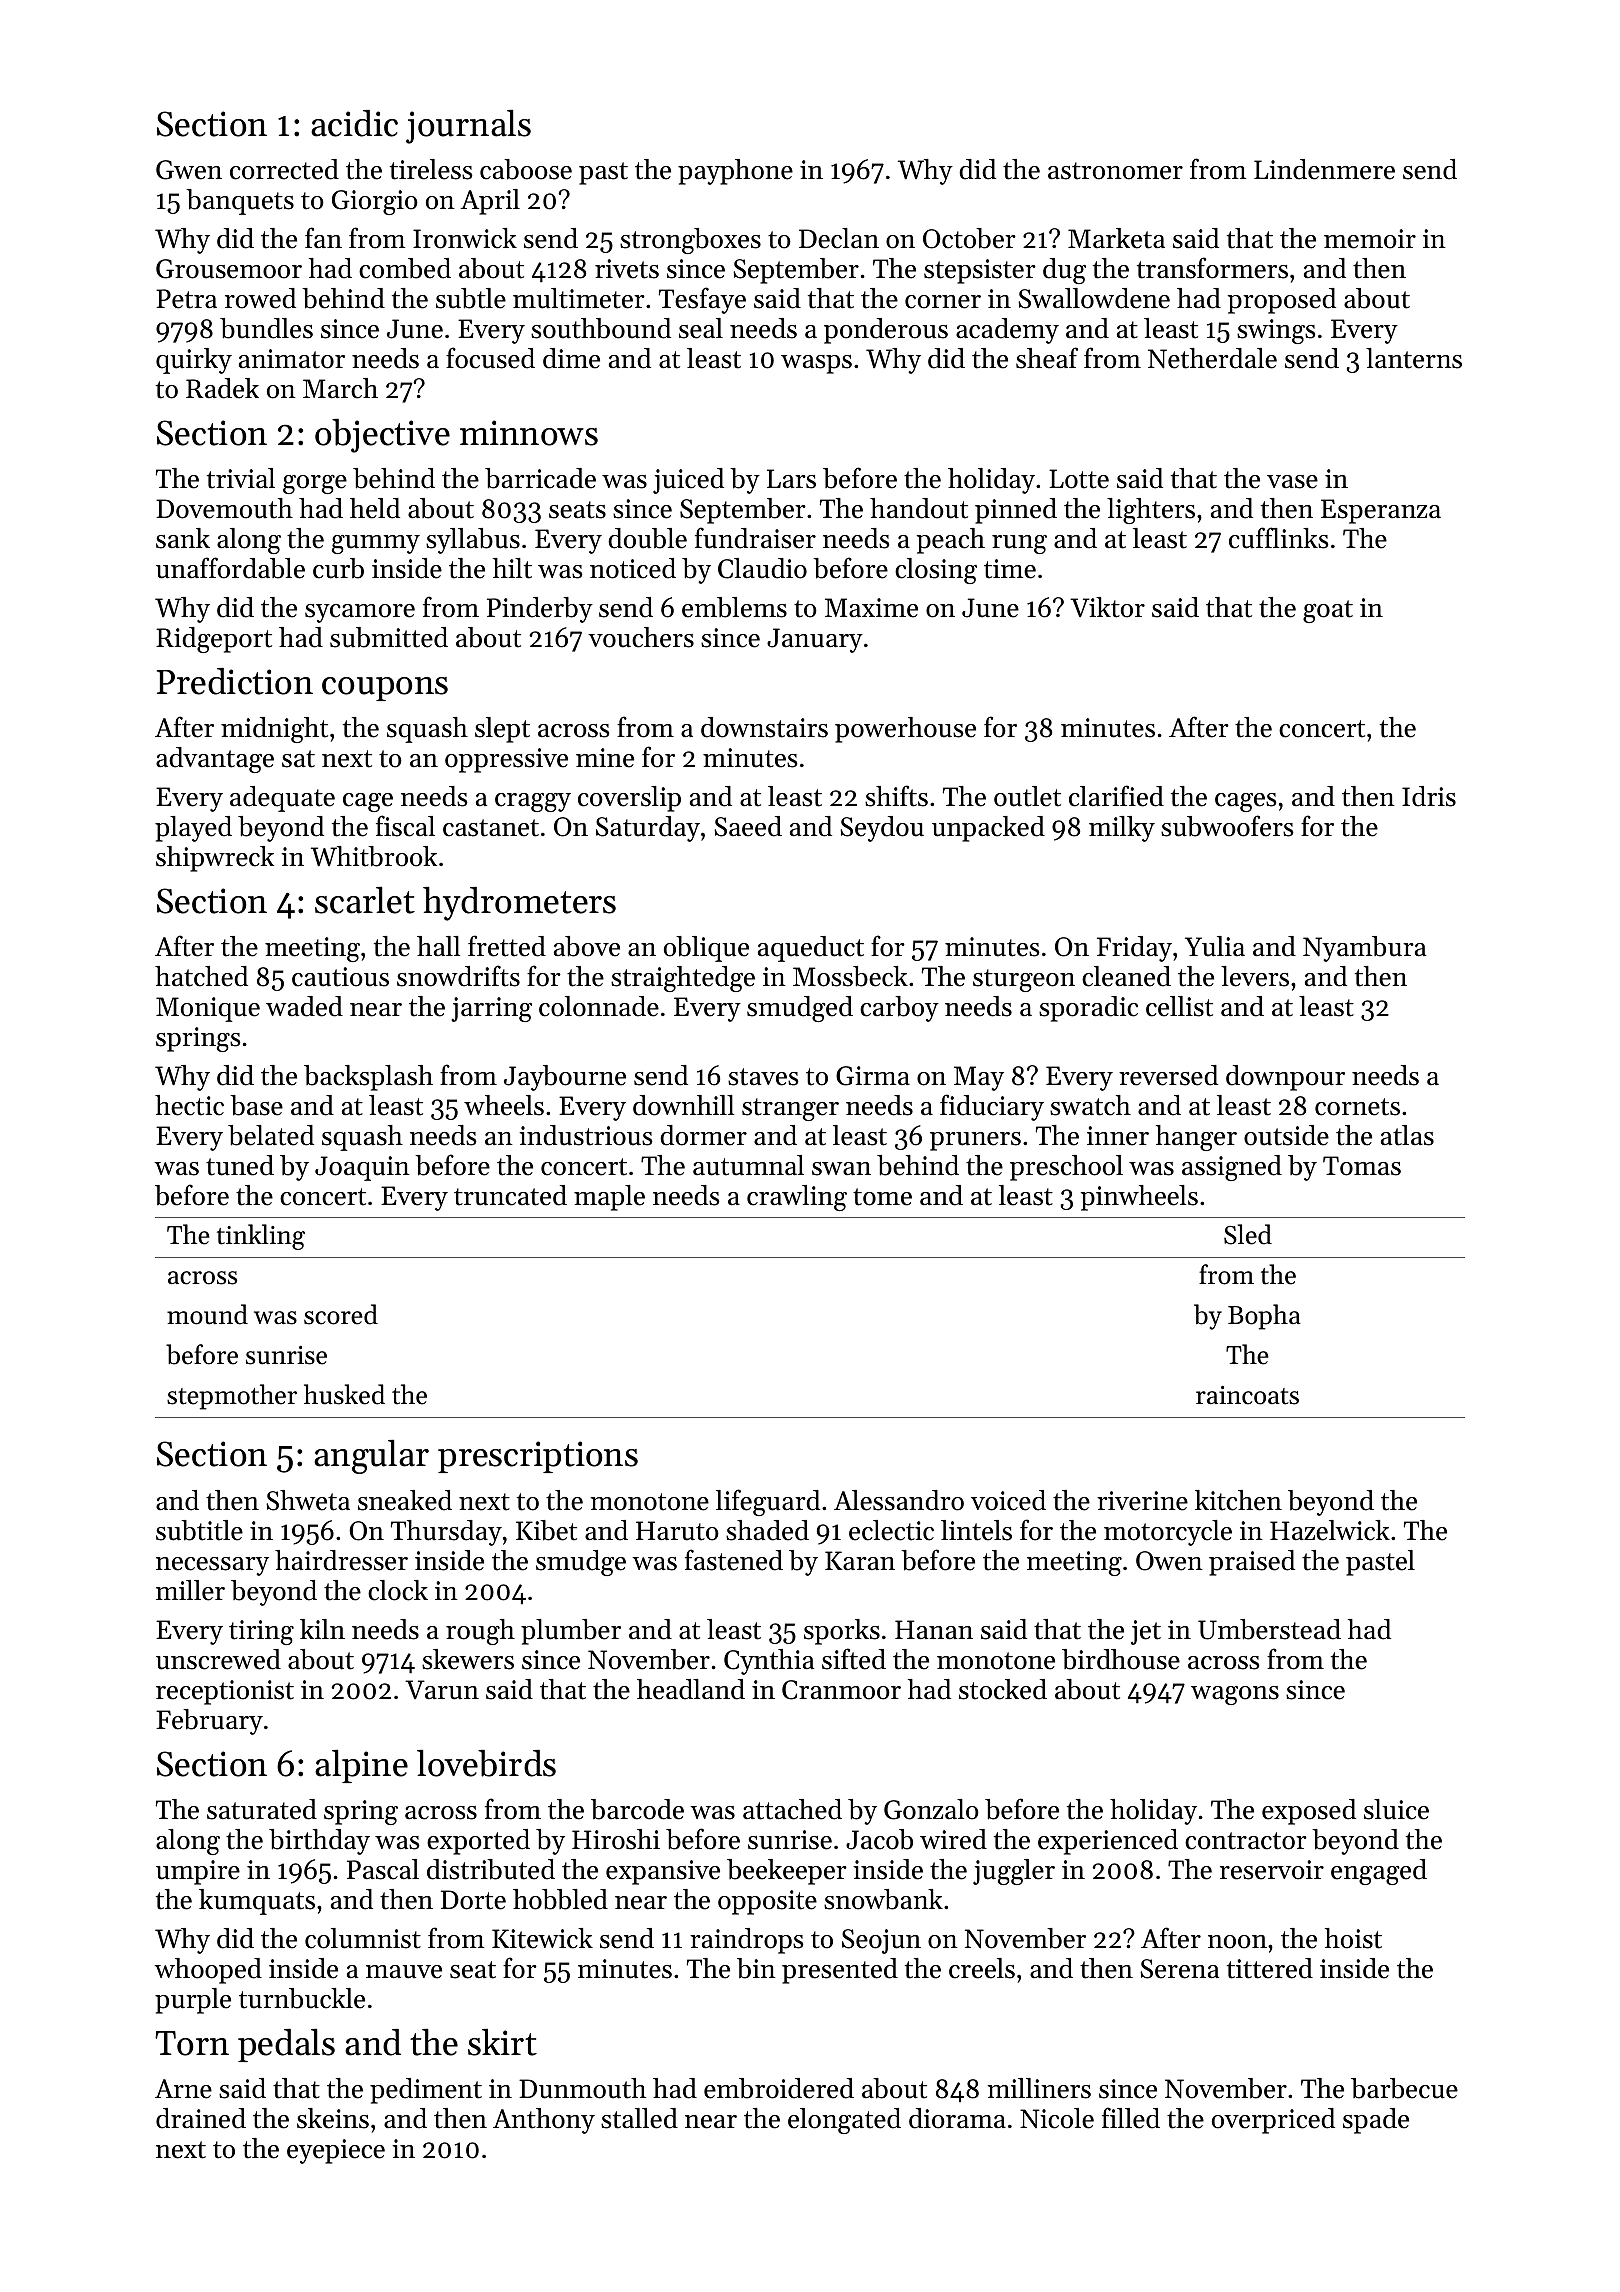  I want to click on eyepiece, so click(336, 2151).
